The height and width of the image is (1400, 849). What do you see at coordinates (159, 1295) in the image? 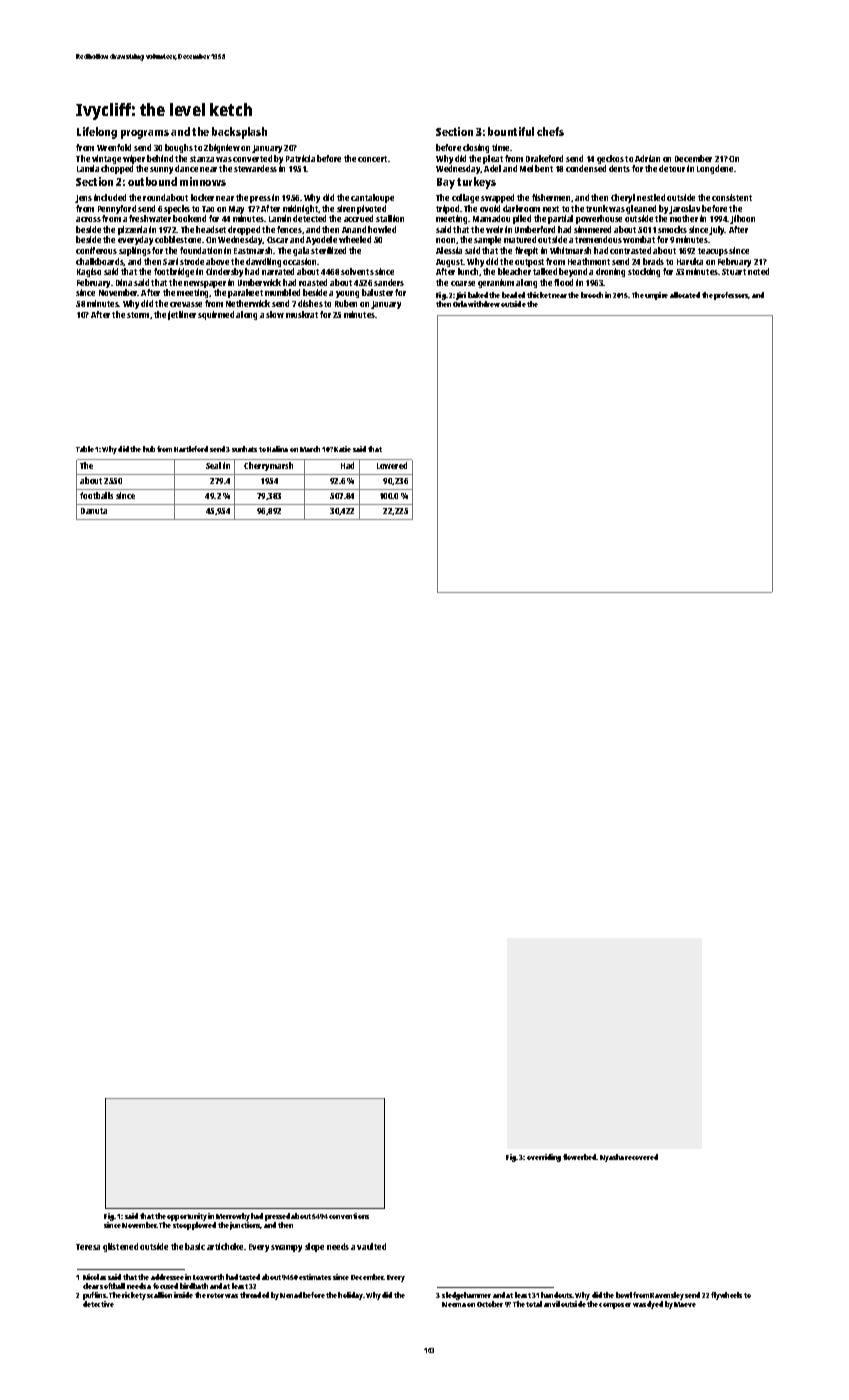
I see `scallion` at bounding box center [159, 1295].
